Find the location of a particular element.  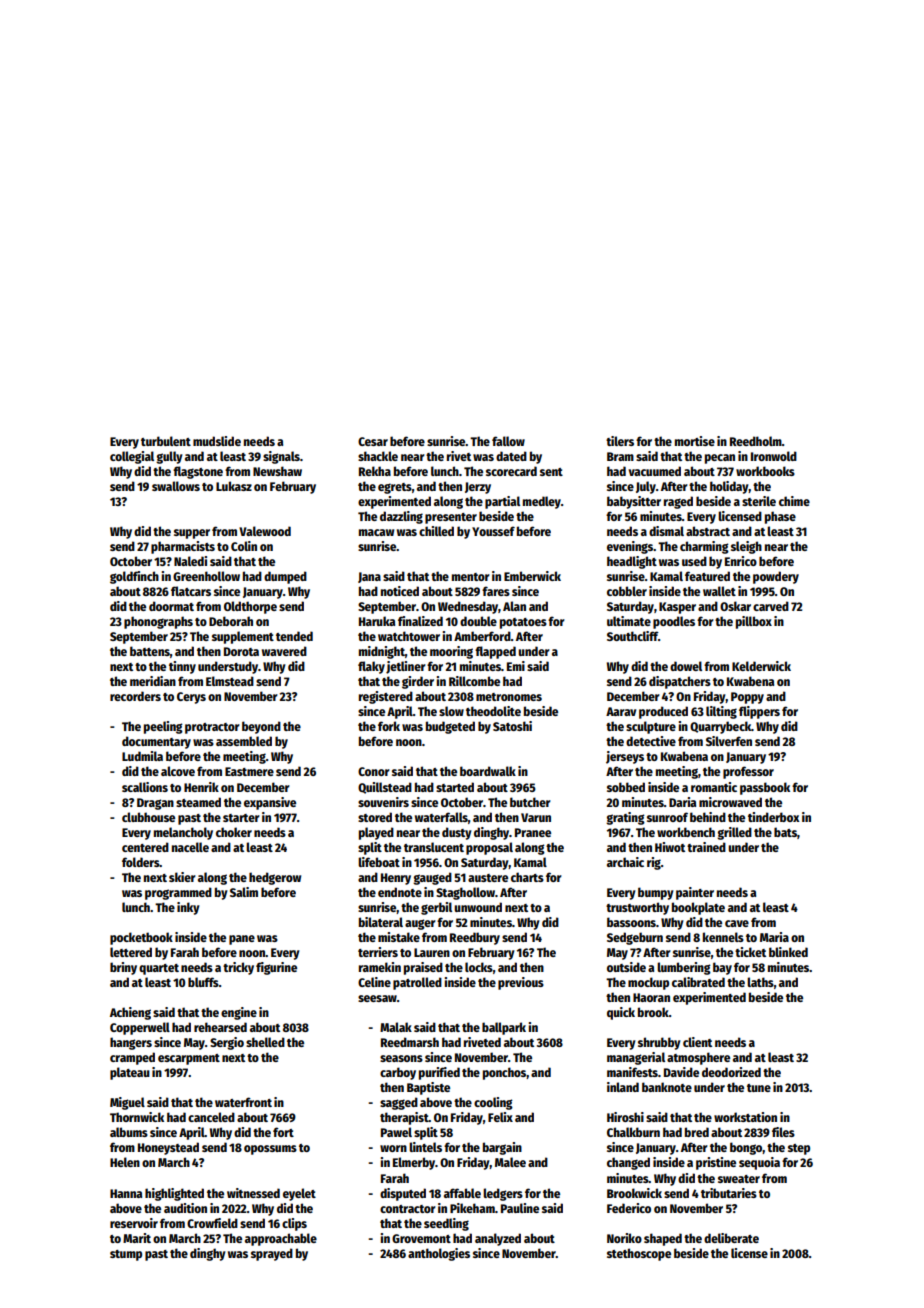

bluffs is located at coordinates (203, 982).
